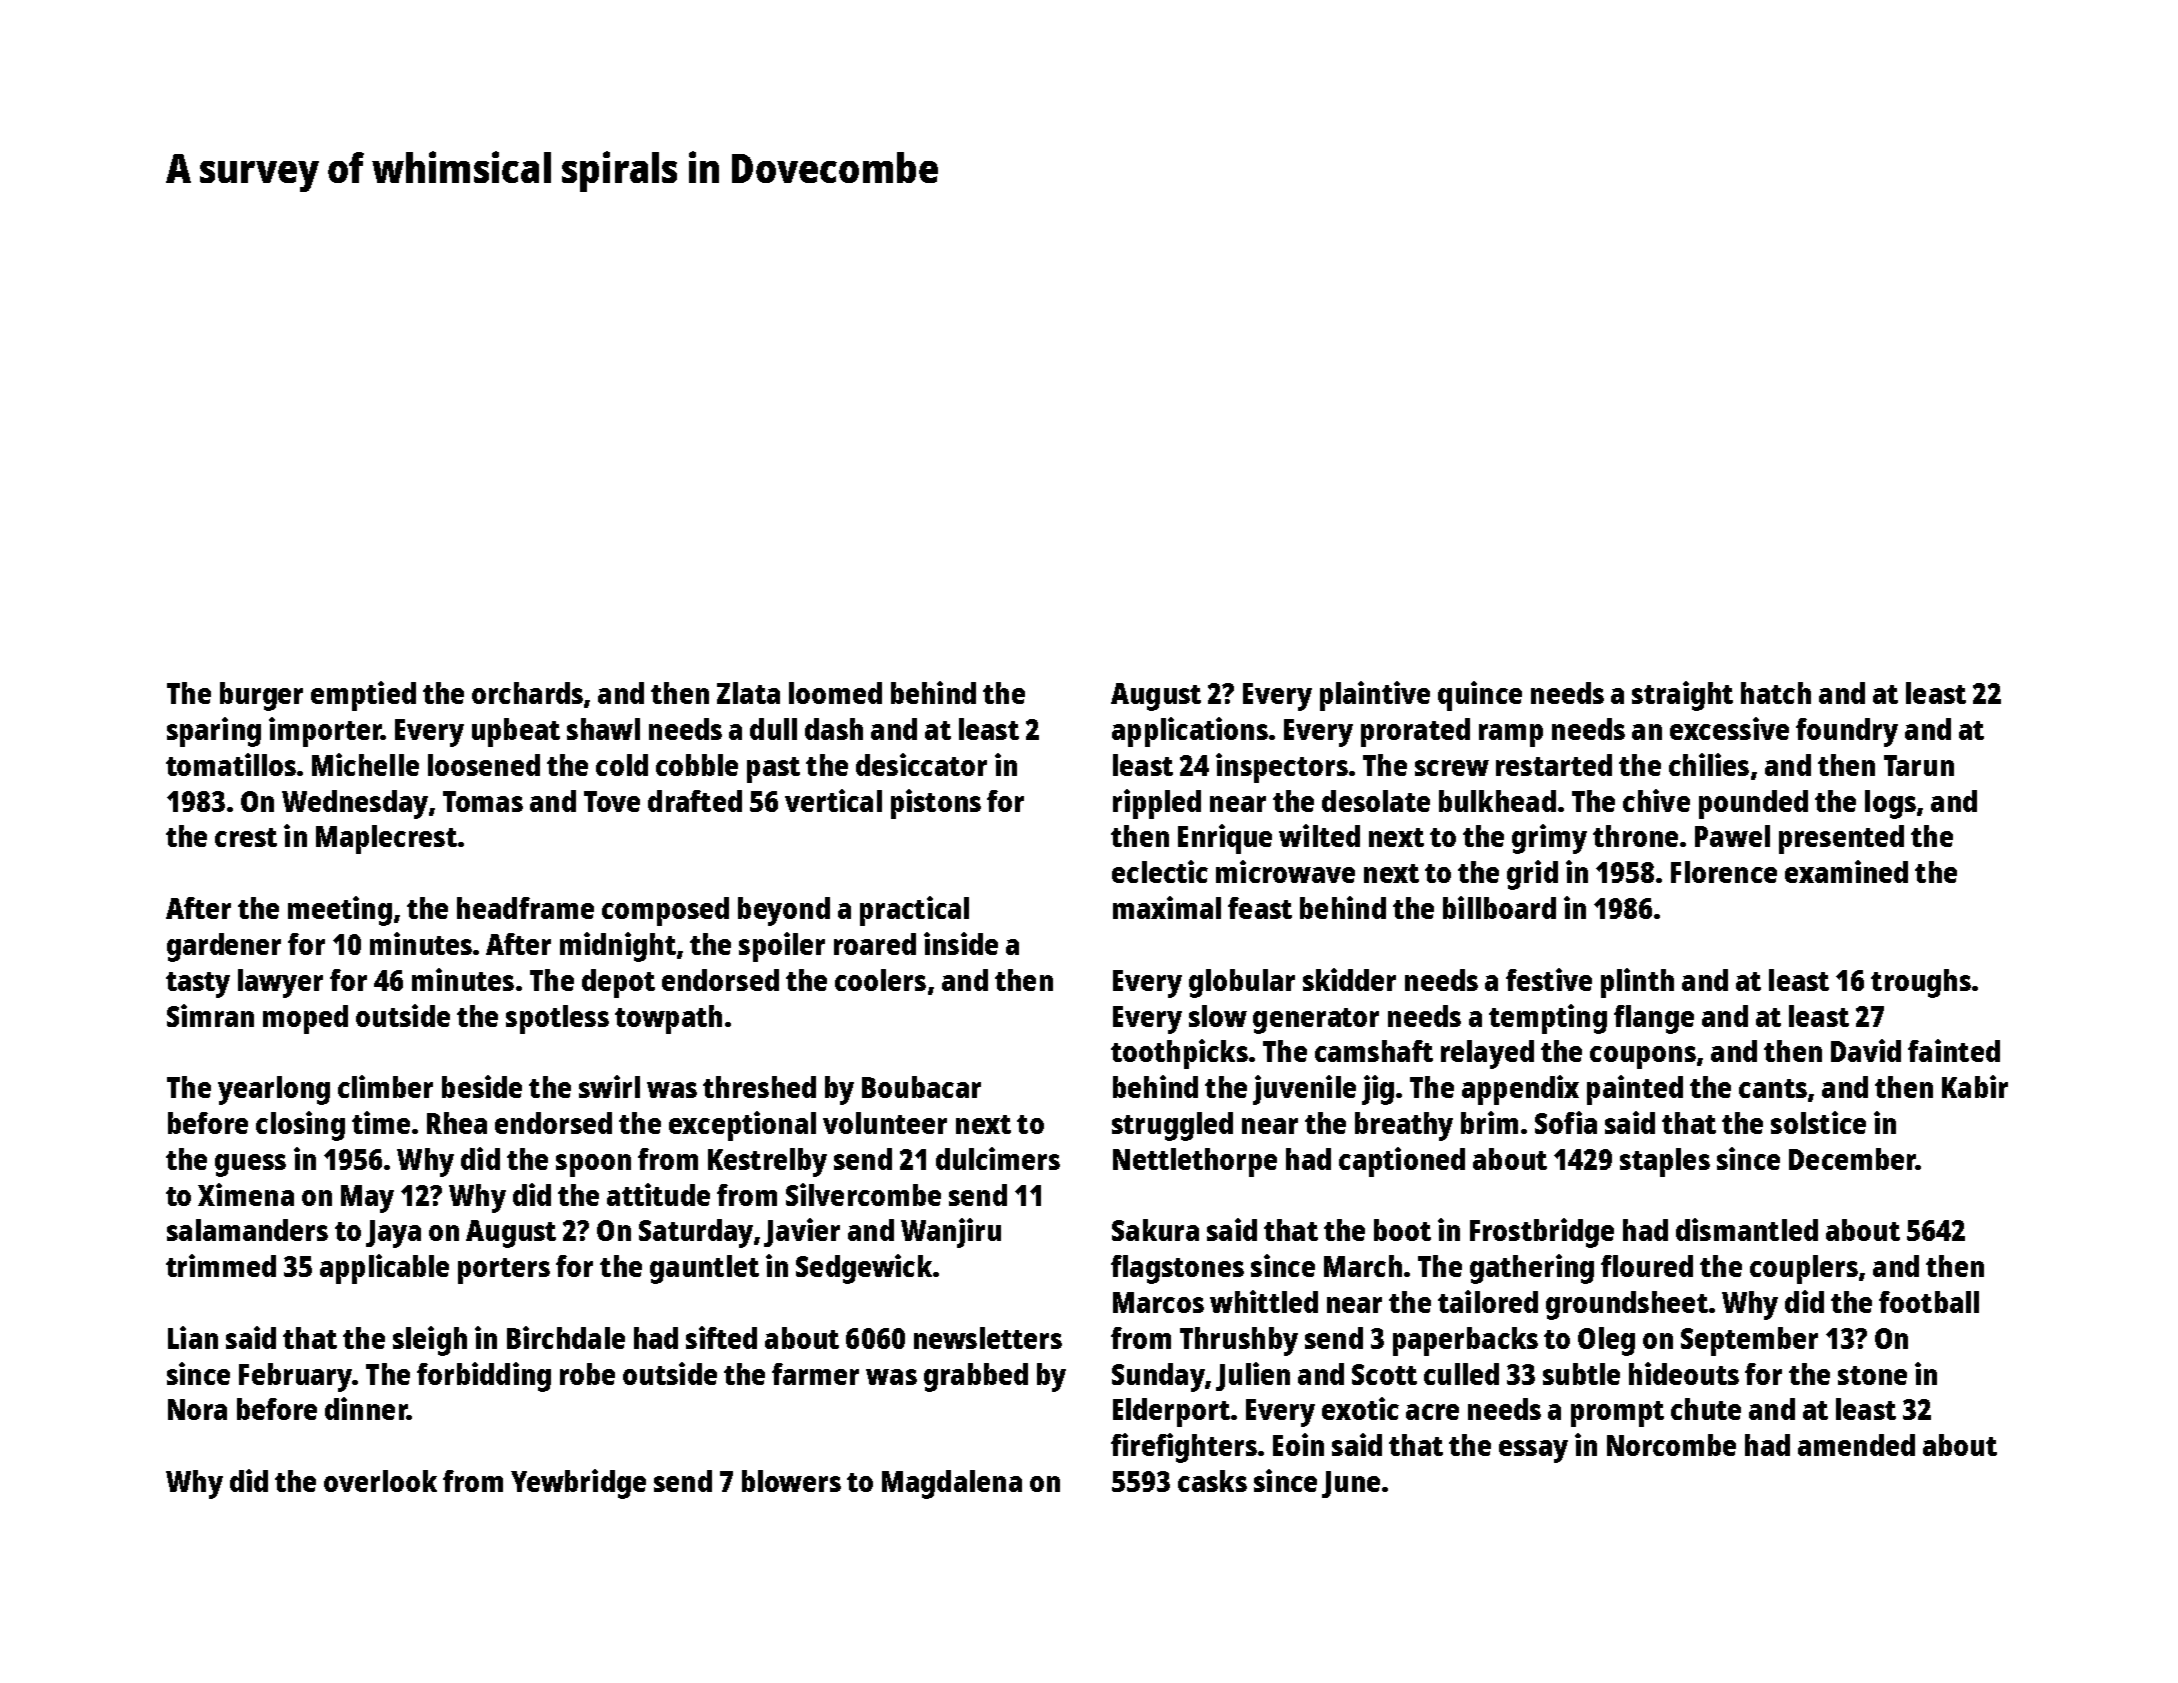  Describe the element at coordinates (355, 804) in the screenshot. I see `Wednesday` at that location.
